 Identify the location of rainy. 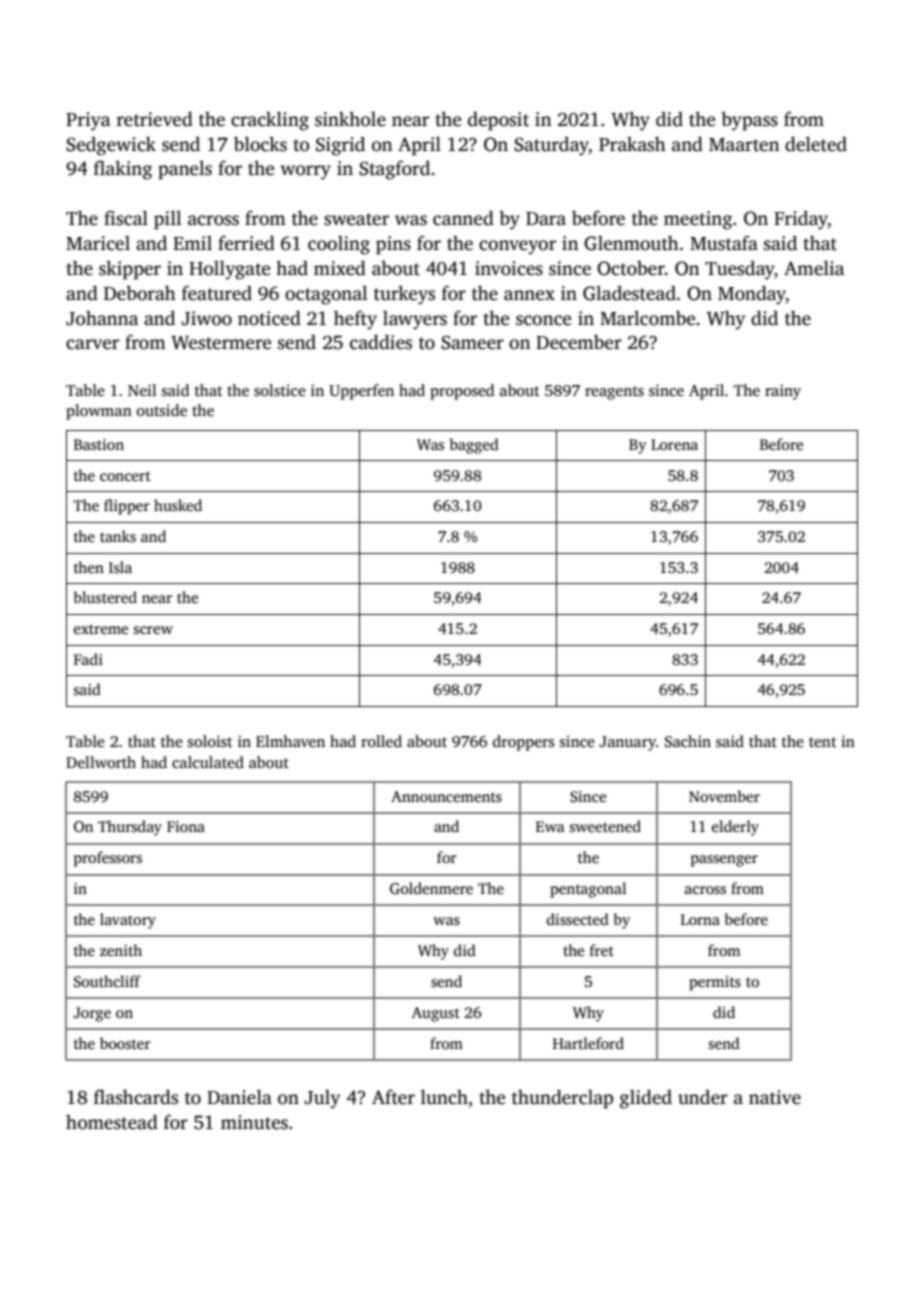
(783, 392).
